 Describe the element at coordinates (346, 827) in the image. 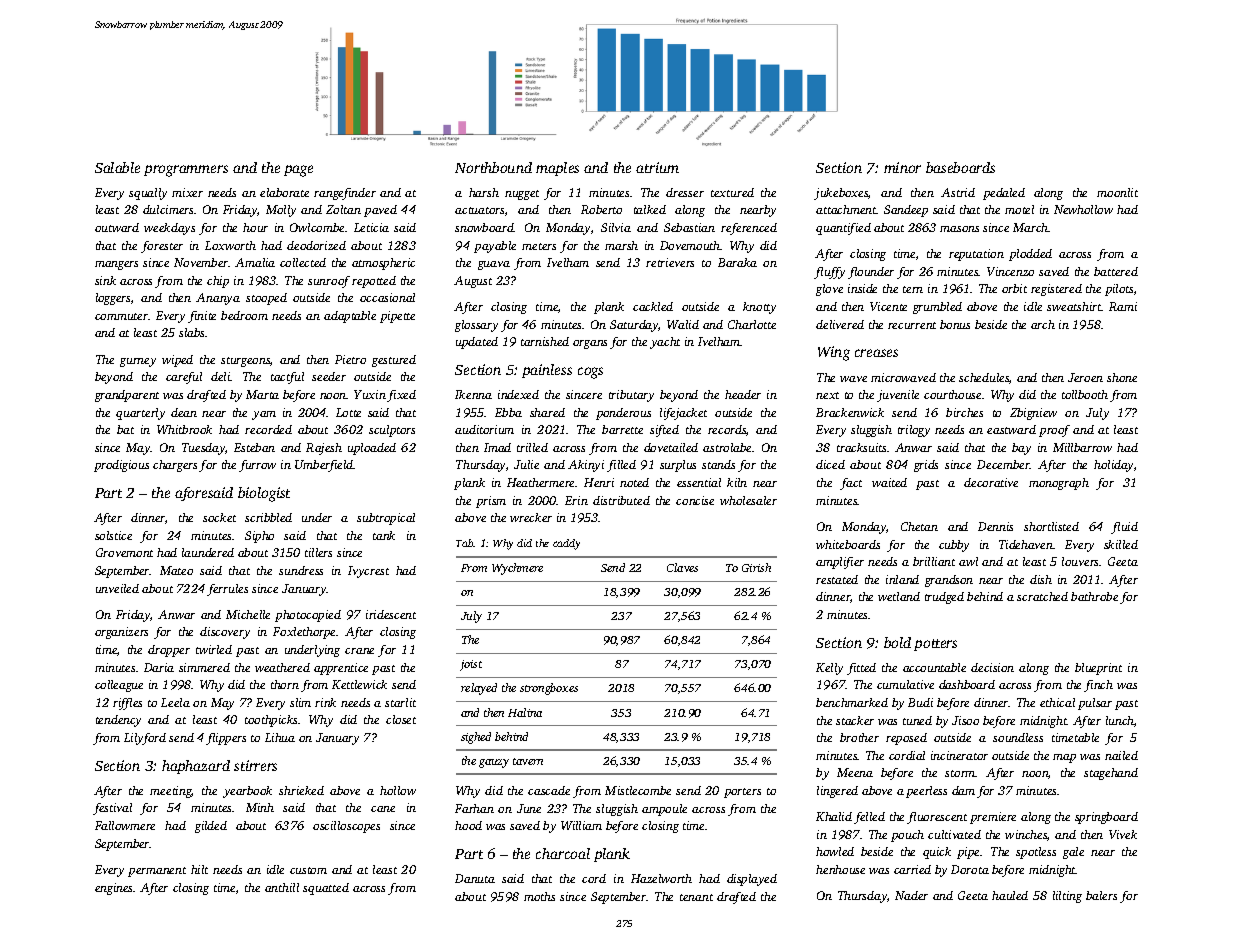

I see `oscilloscopes` at that location.
